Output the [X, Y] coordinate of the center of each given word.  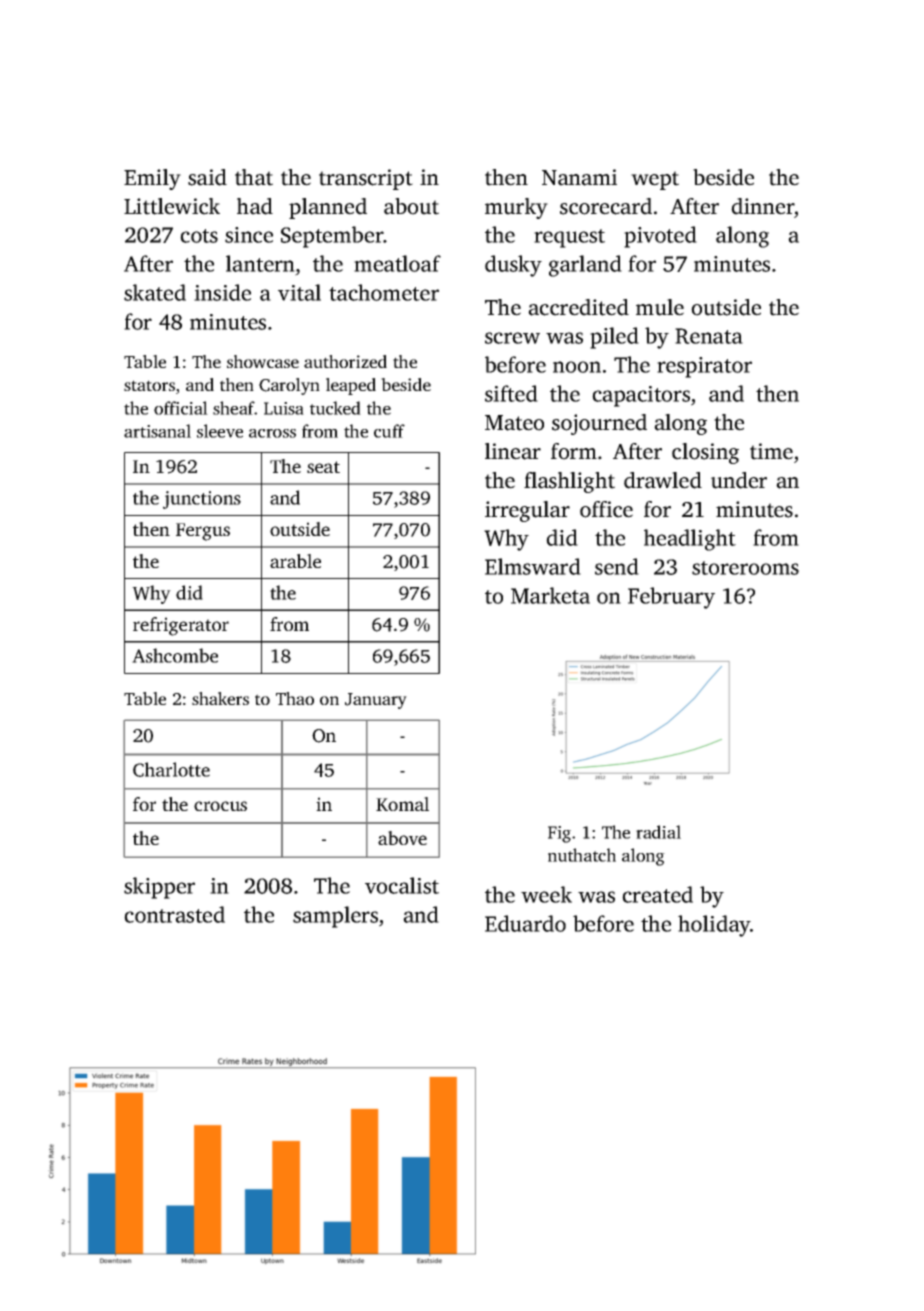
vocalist [402, 885]
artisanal [157, 431]
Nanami [579, 177]
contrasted [174, 914]
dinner [762, 206]
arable [295, 561]
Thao [295, 698]
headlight [690, 540]
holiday [714, 926]
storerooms [745, 568]
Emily [152, 179]
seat [323, 467]
